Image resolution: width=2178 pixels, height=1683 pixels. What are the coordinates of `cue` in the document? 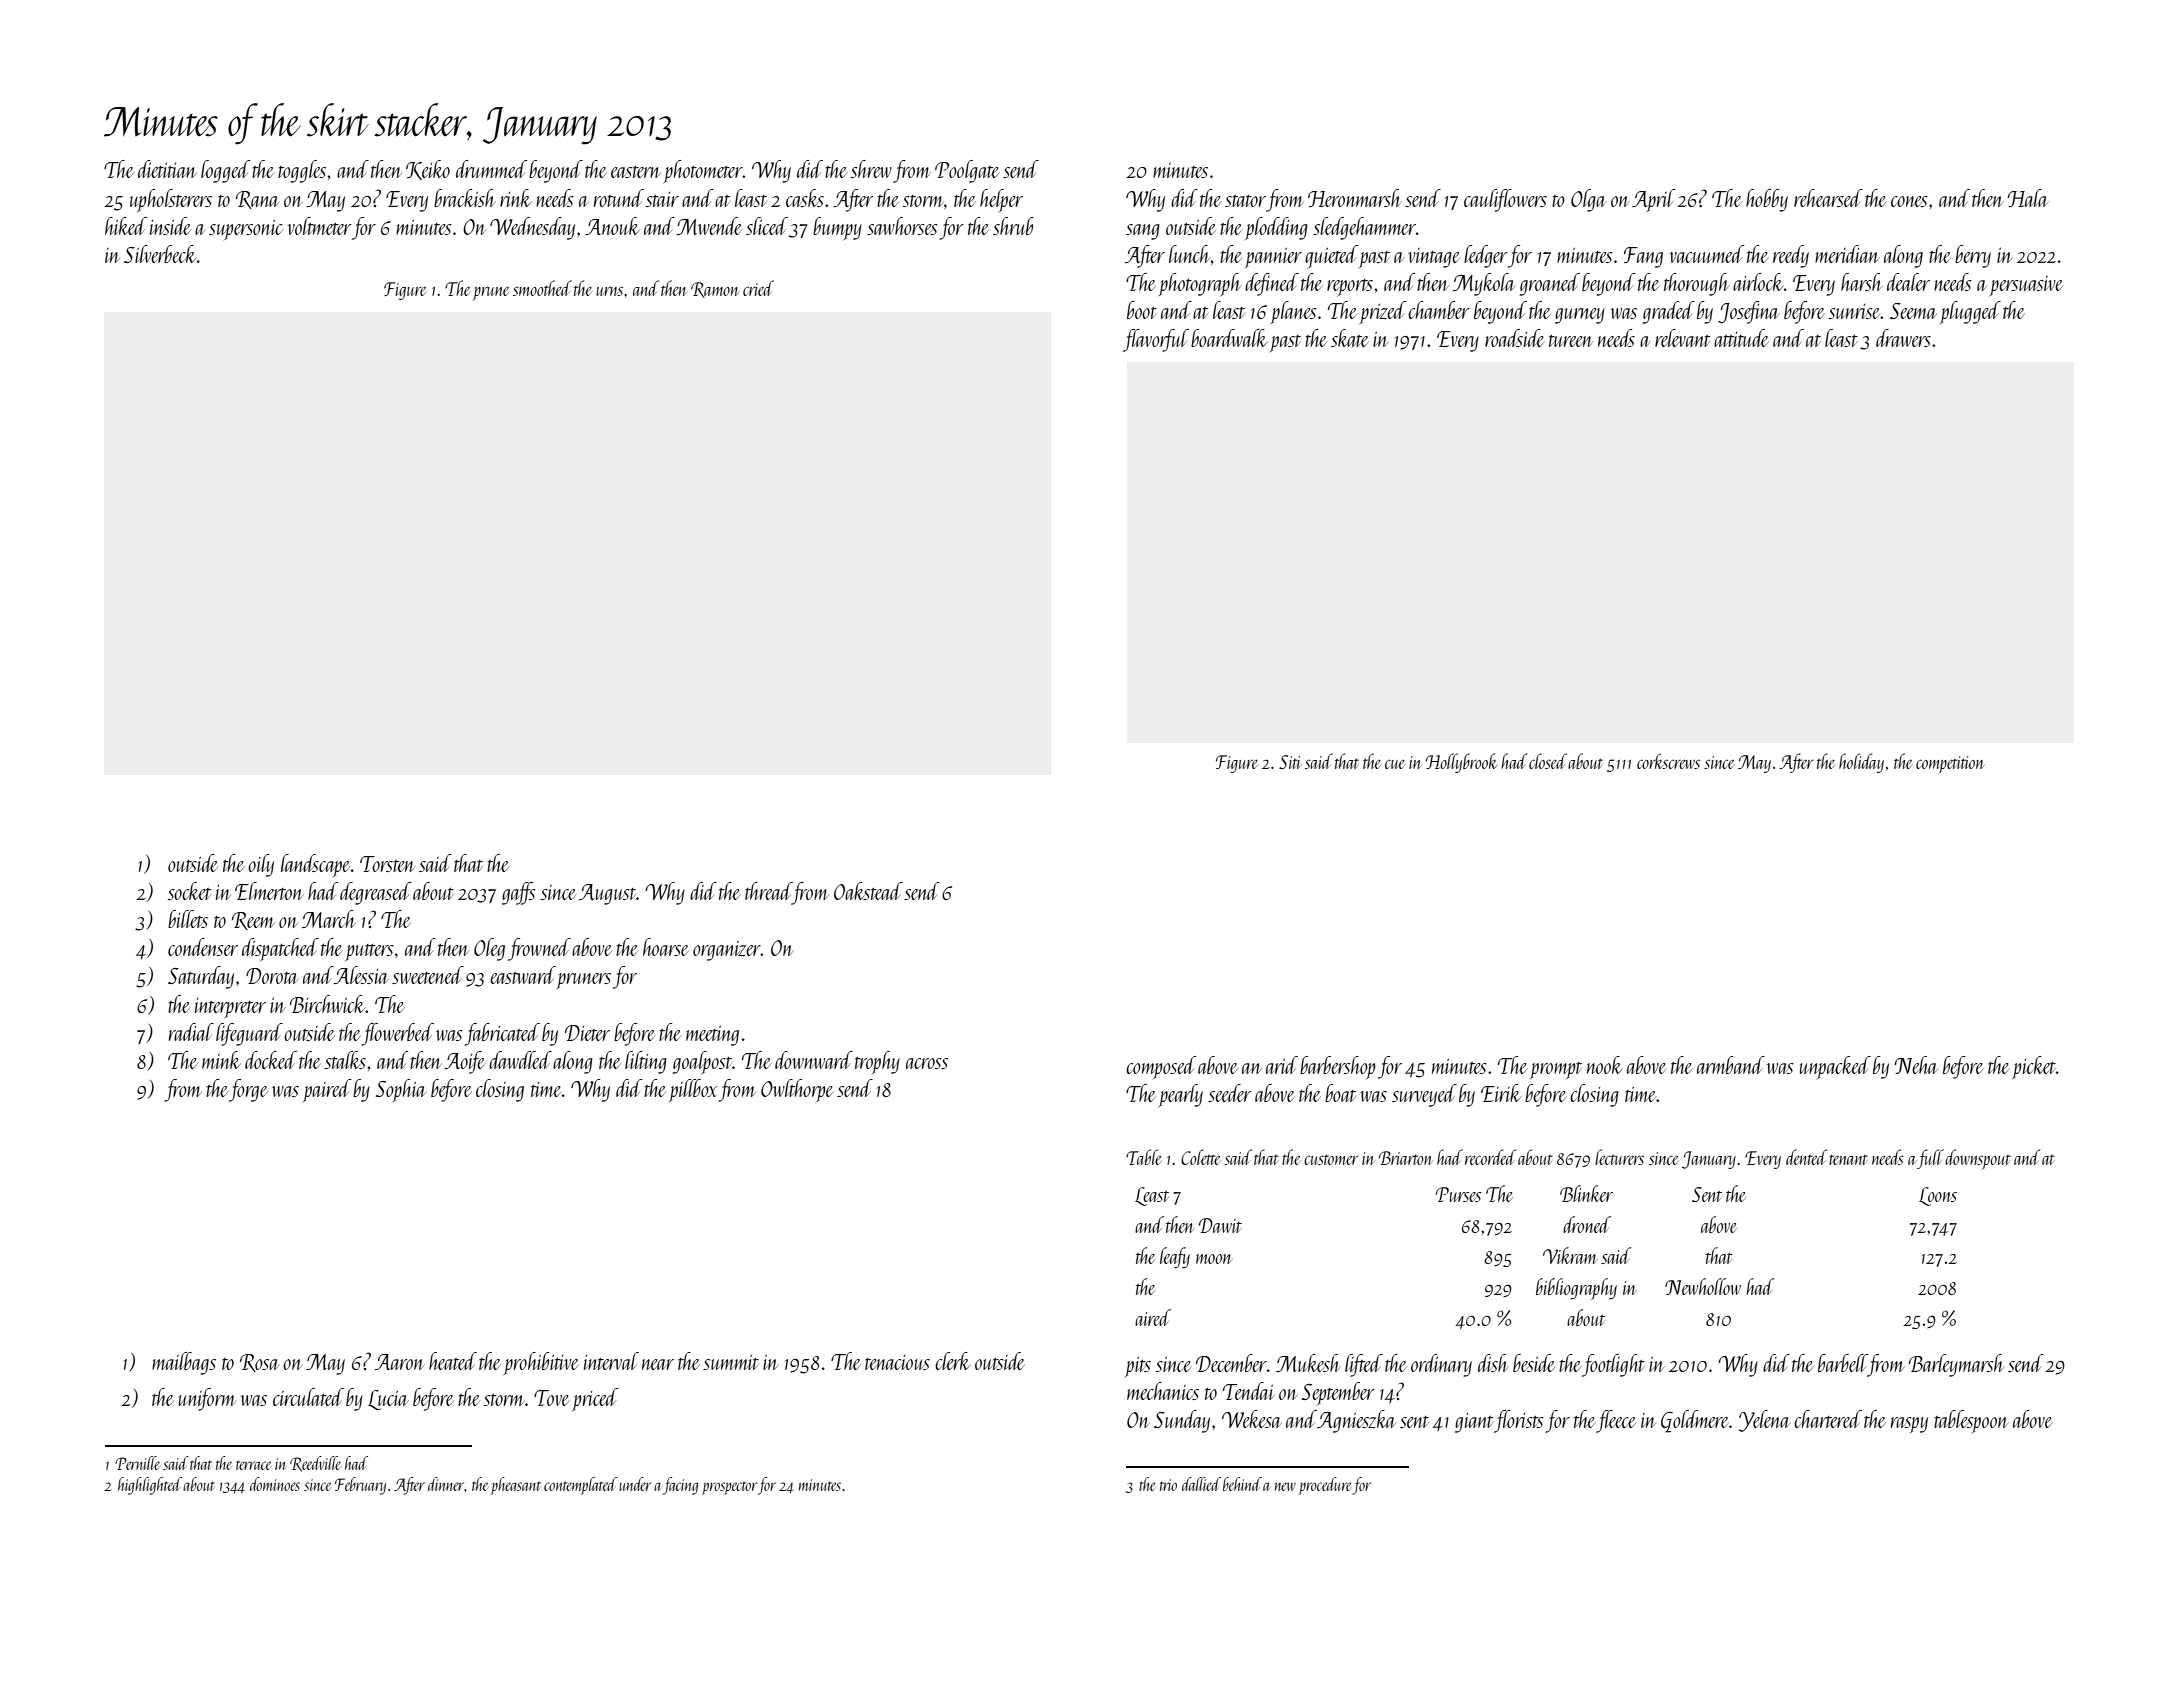 It's located at (1395, 764).
